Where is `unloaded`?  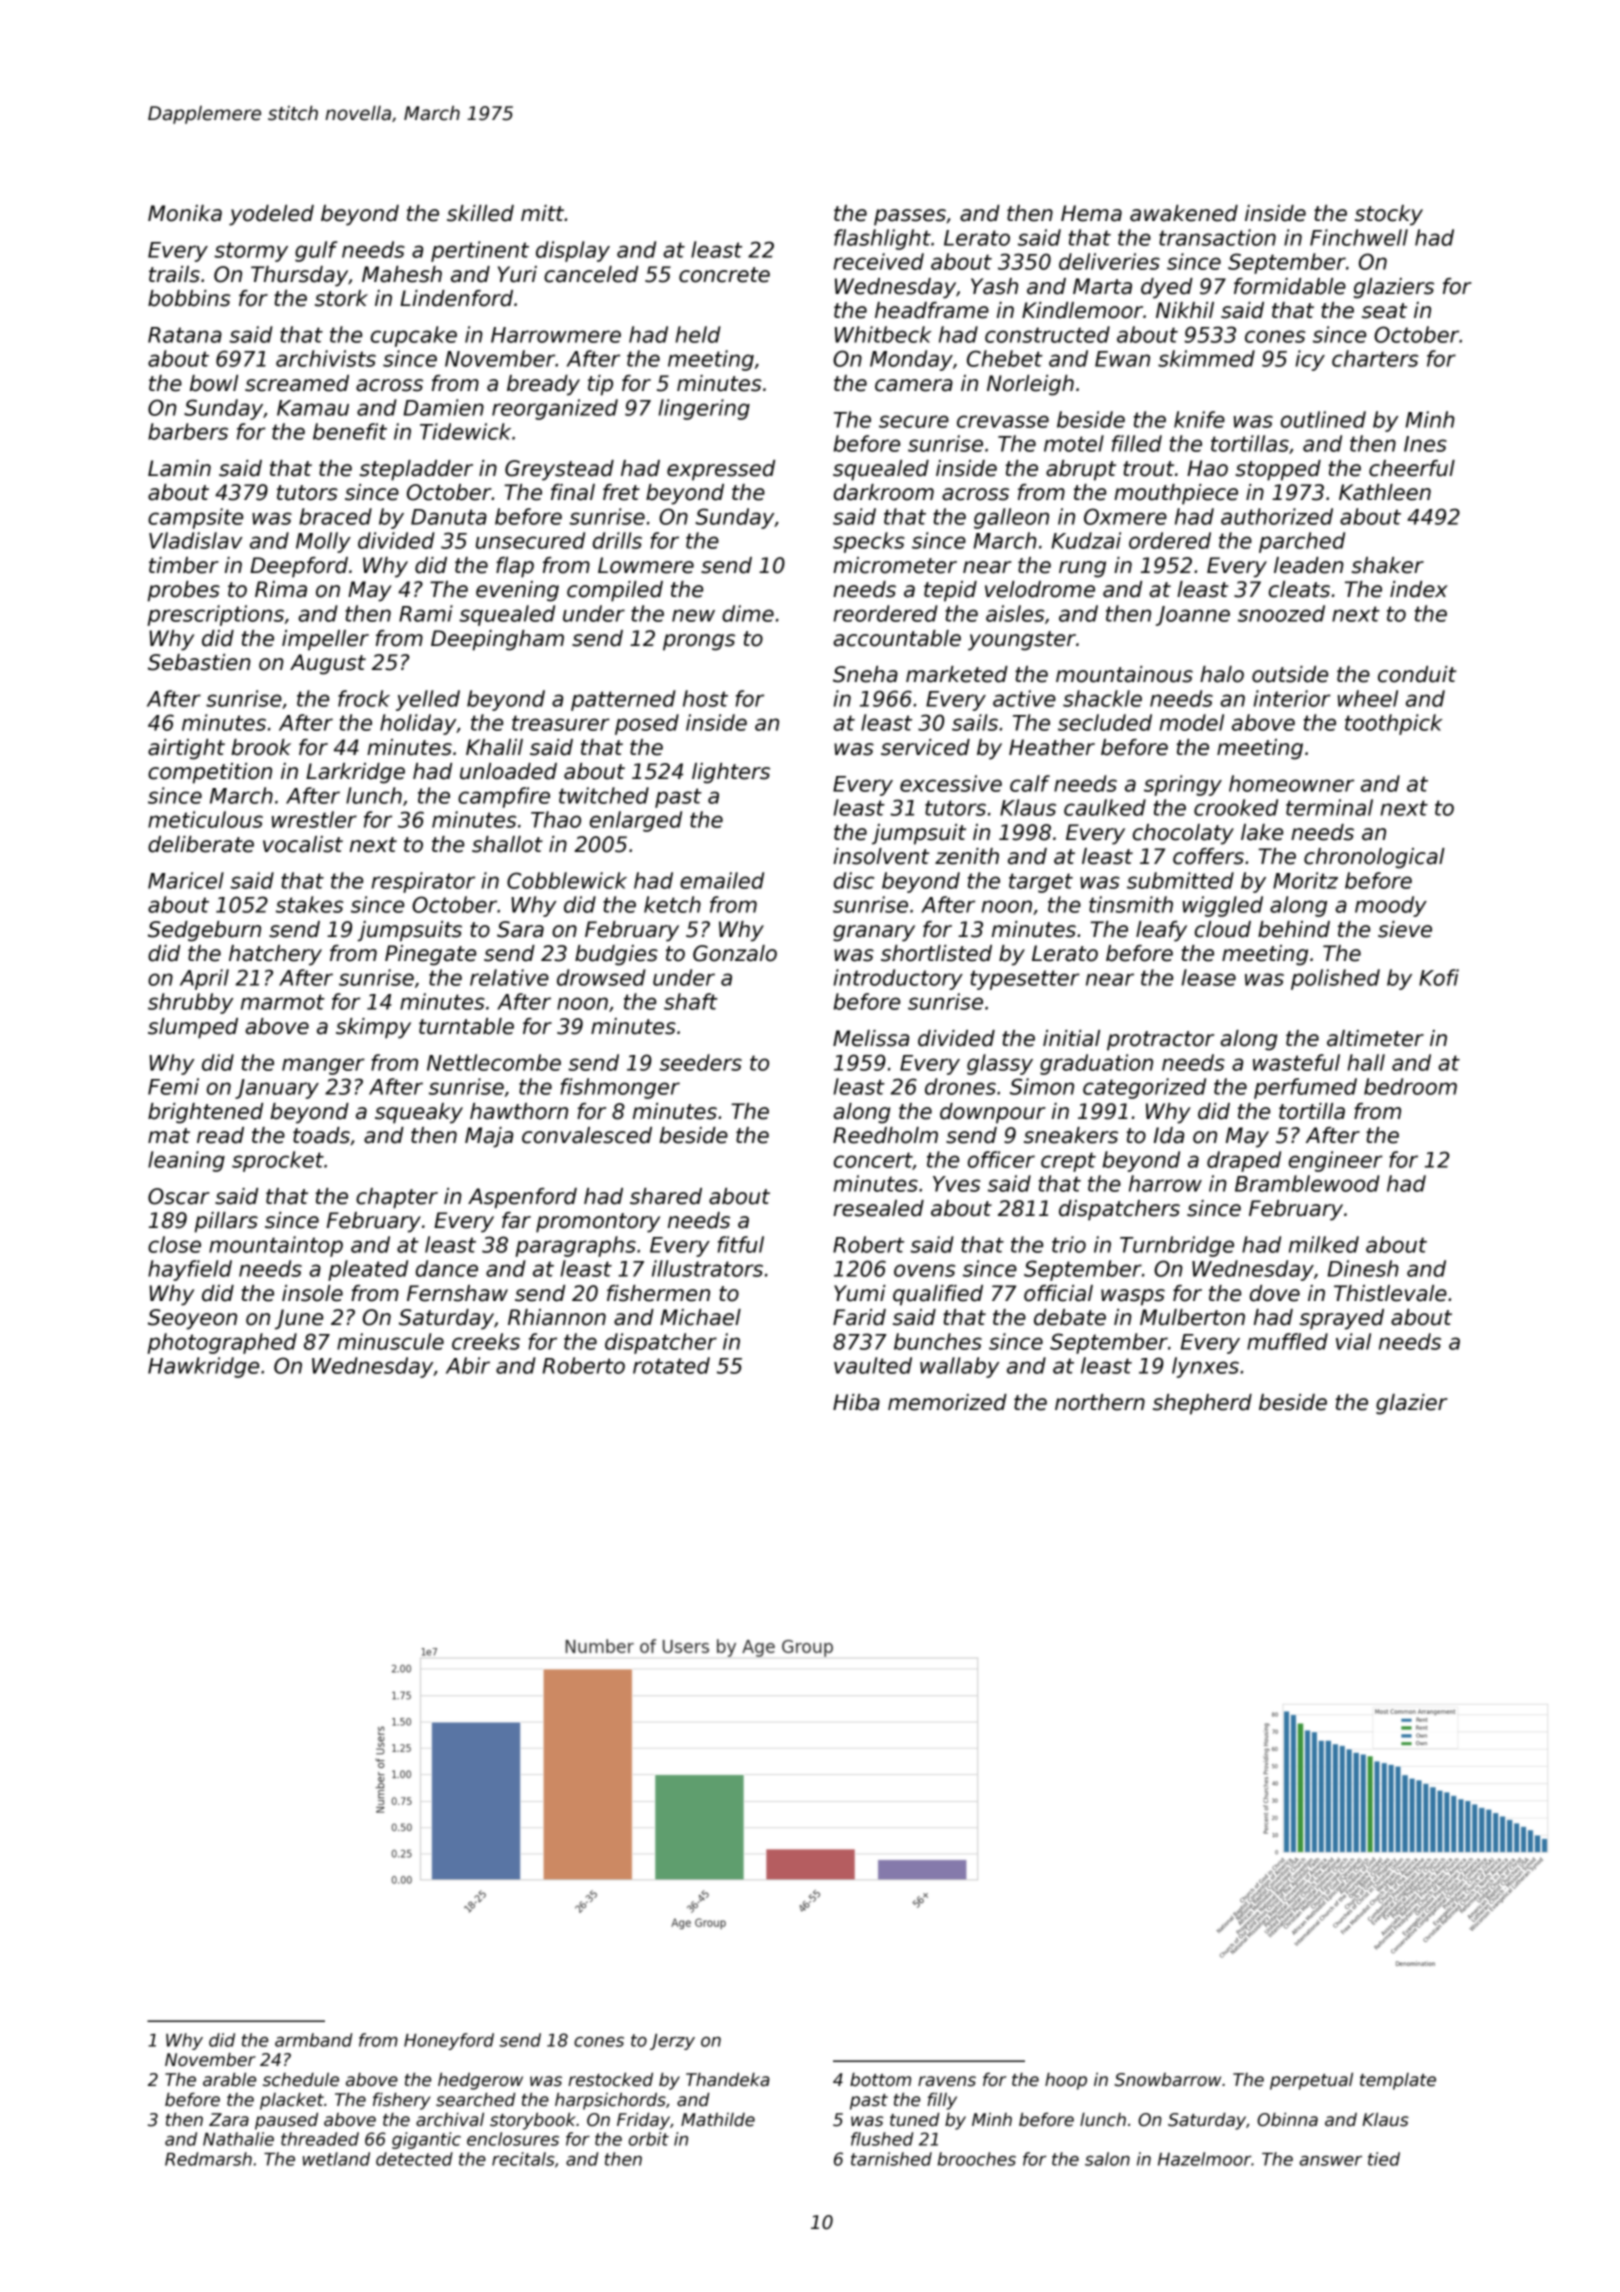
unloaded is located at coordinates (508, 771).
